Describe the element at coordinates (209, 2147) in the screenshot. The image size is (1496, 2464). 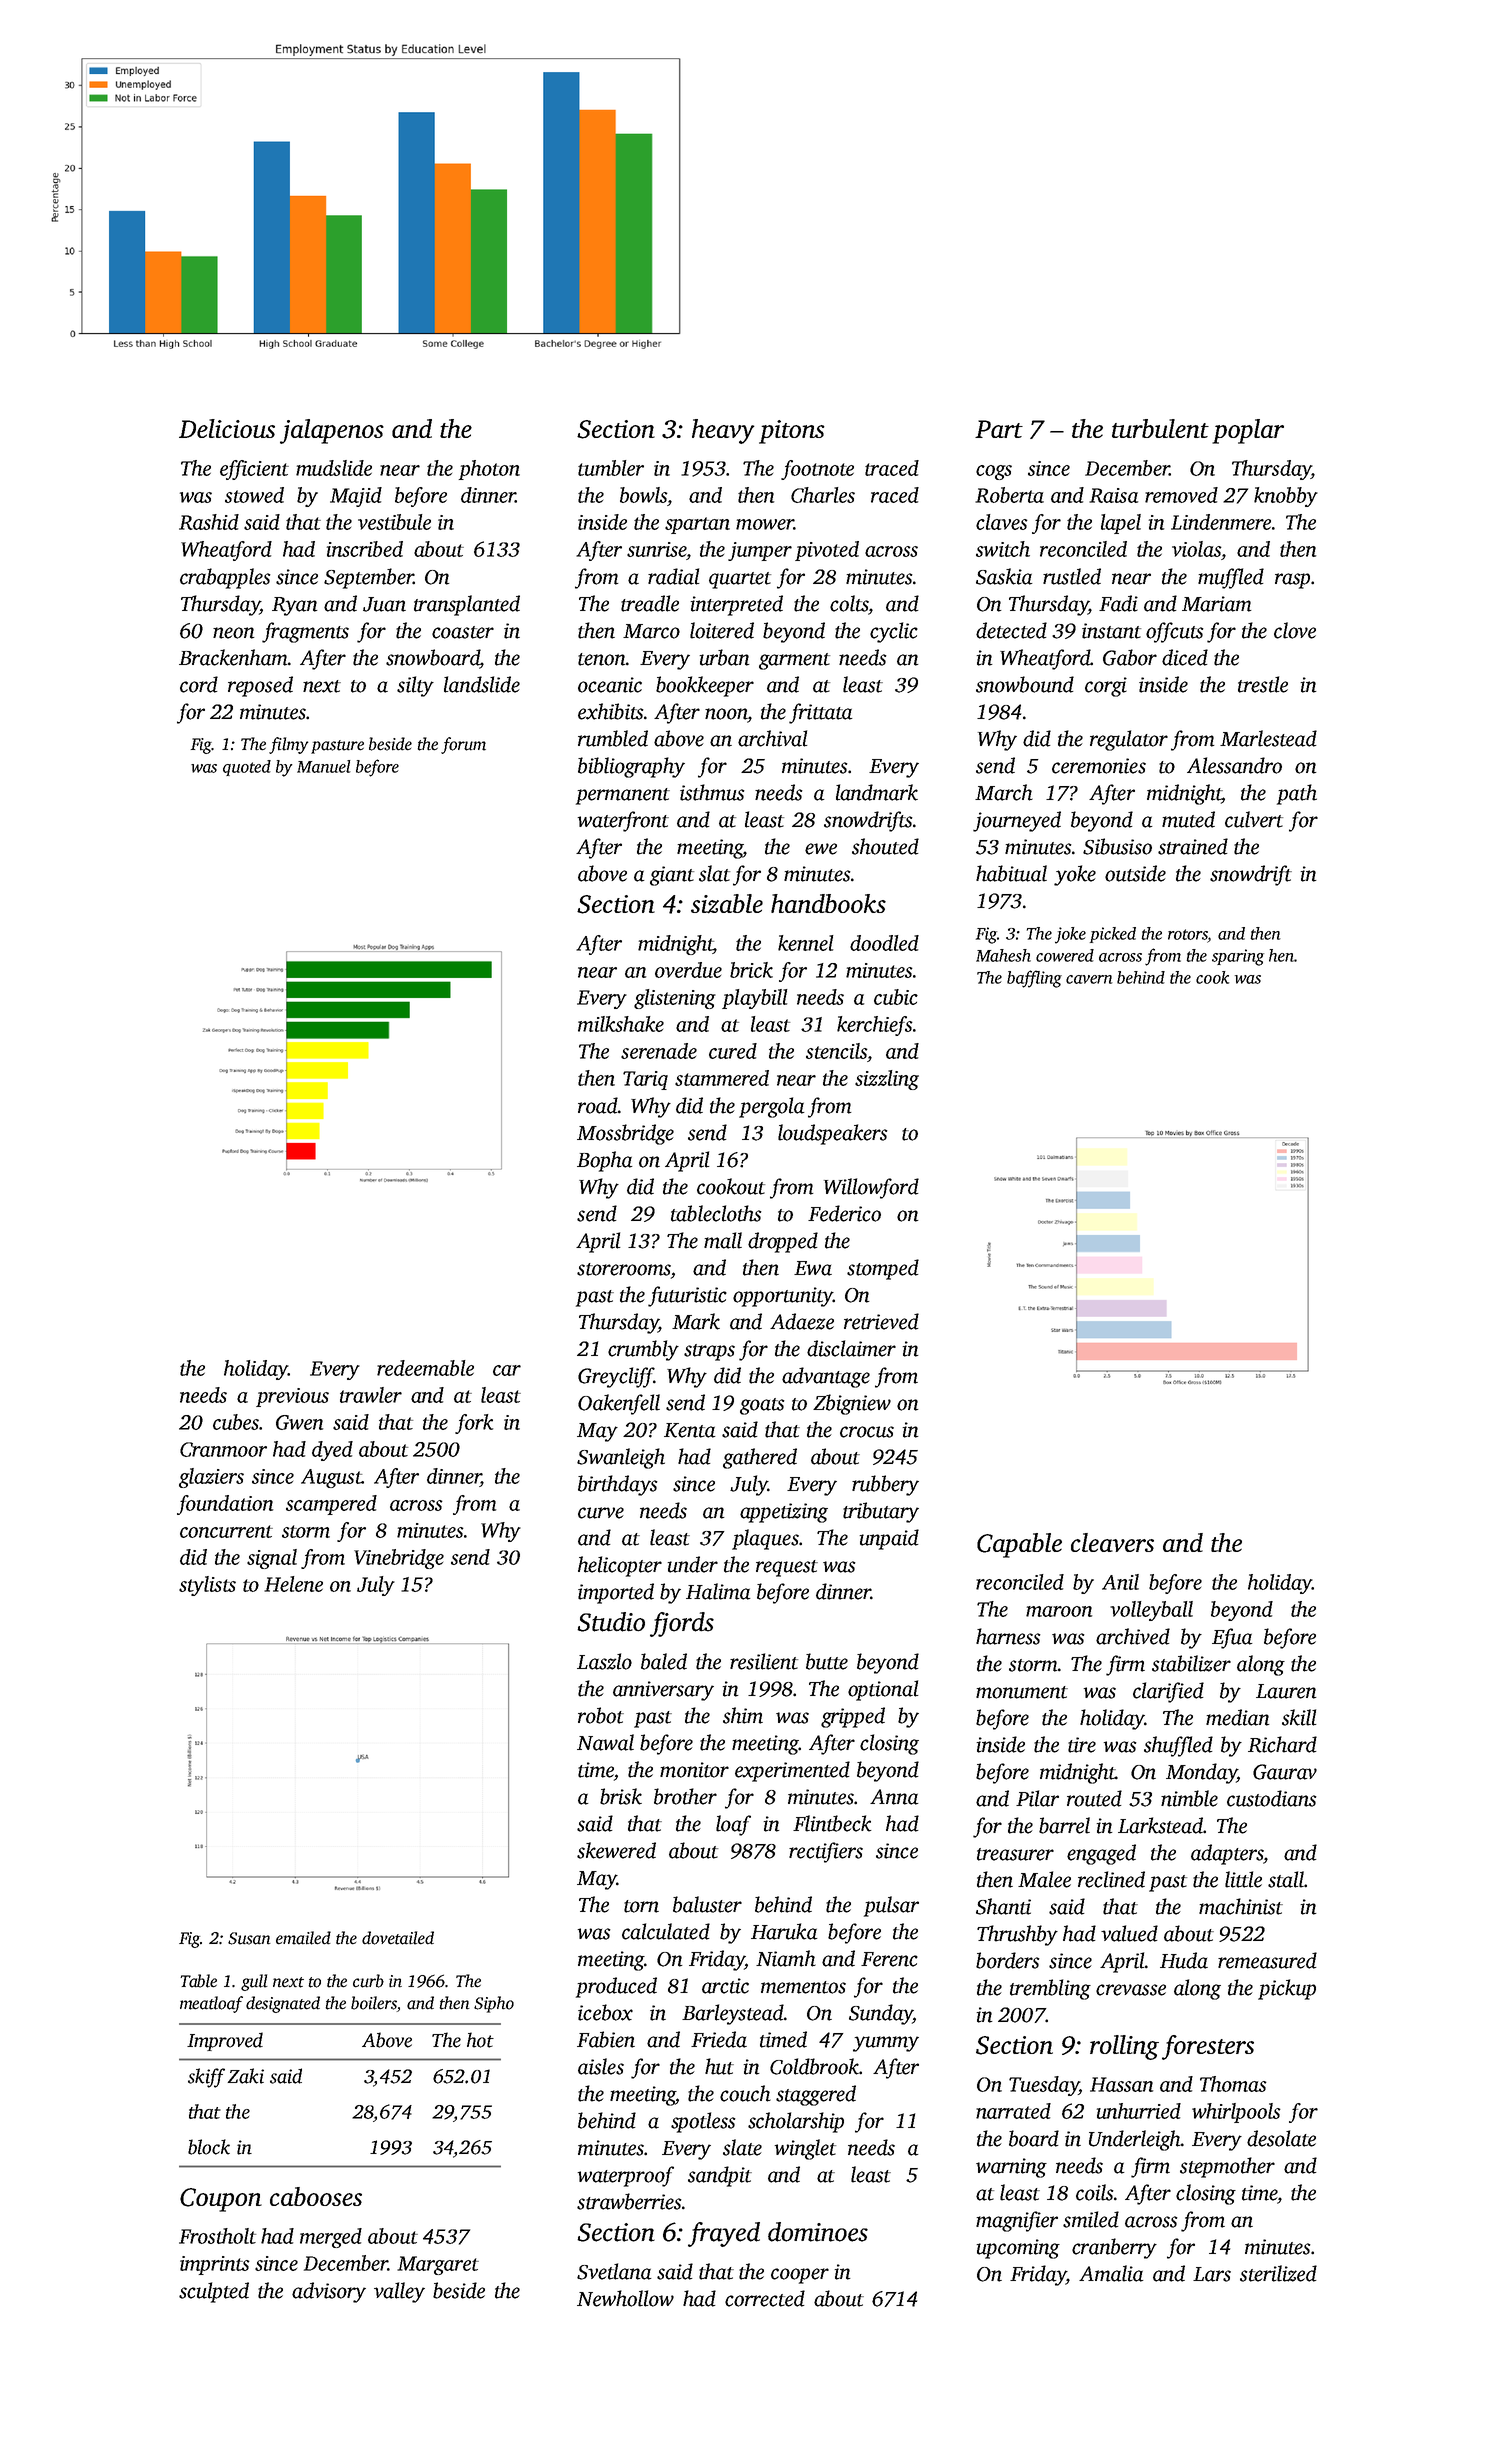
I see `block` at that location.
